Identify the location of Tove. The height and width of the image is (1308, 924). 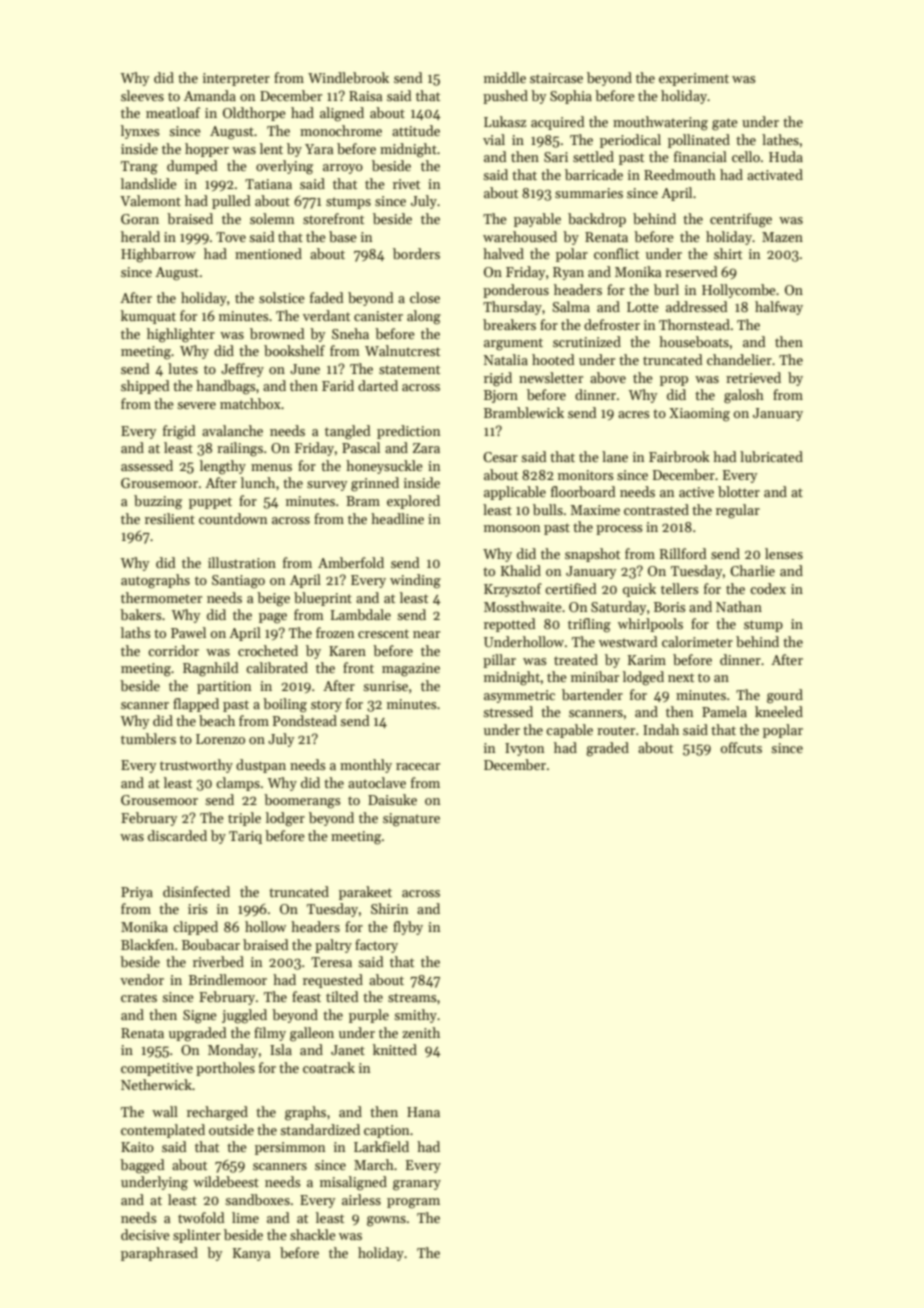
(231, 237).
